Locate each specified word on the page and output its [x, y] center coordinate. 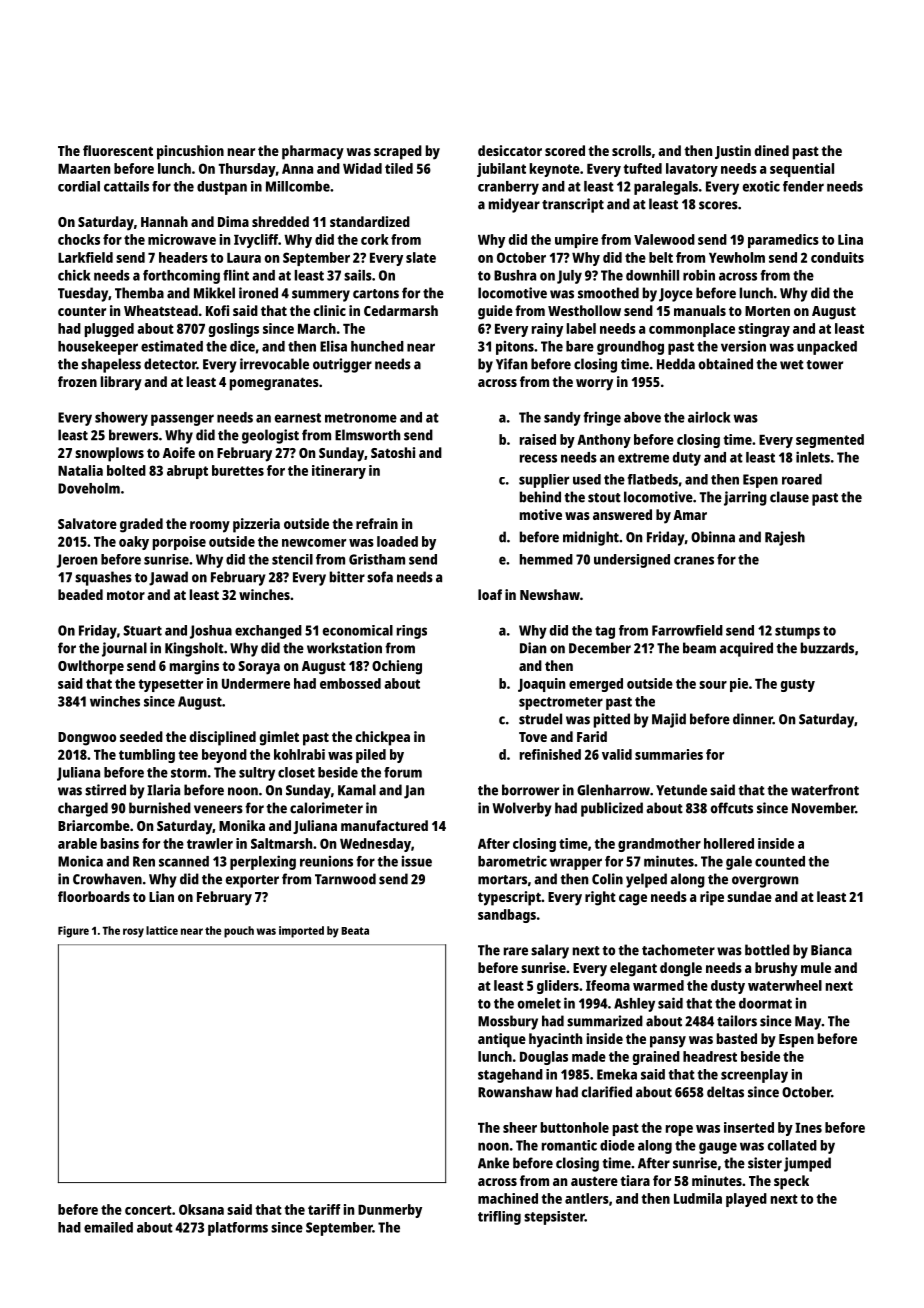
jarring [745, 498]
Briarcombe [94, 825]
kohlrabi [299, 754]
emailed [108, 1227]
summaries [669, 754]
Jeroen [77, 561]
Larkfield [85, 257]
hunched [377, 346]
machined [508, 1198]
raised [538, 439]
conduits [837, 257]
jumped [807, 1164]
